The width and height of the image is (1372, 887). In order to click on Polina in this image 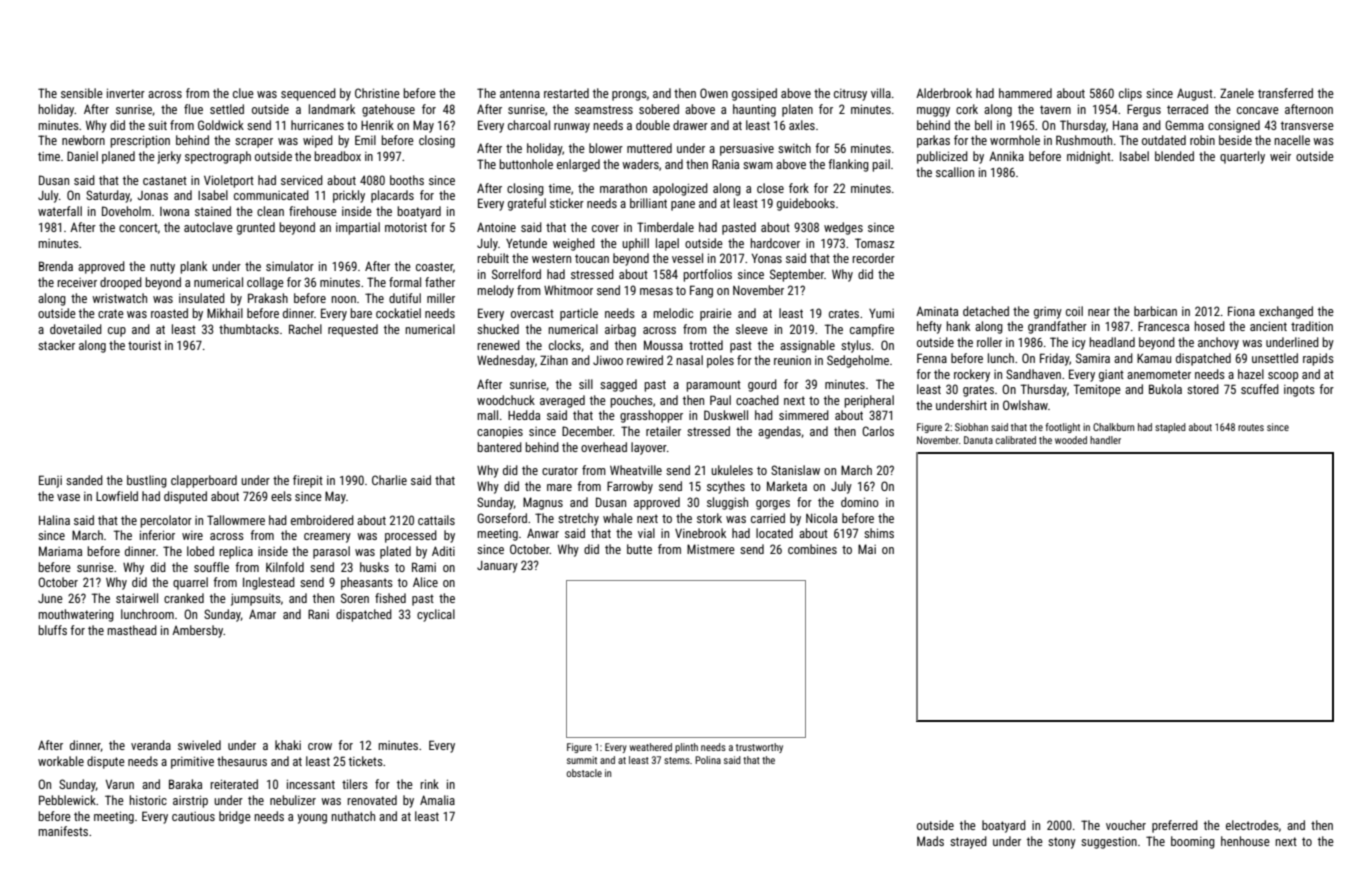, I will do `click(708, 760)`.
